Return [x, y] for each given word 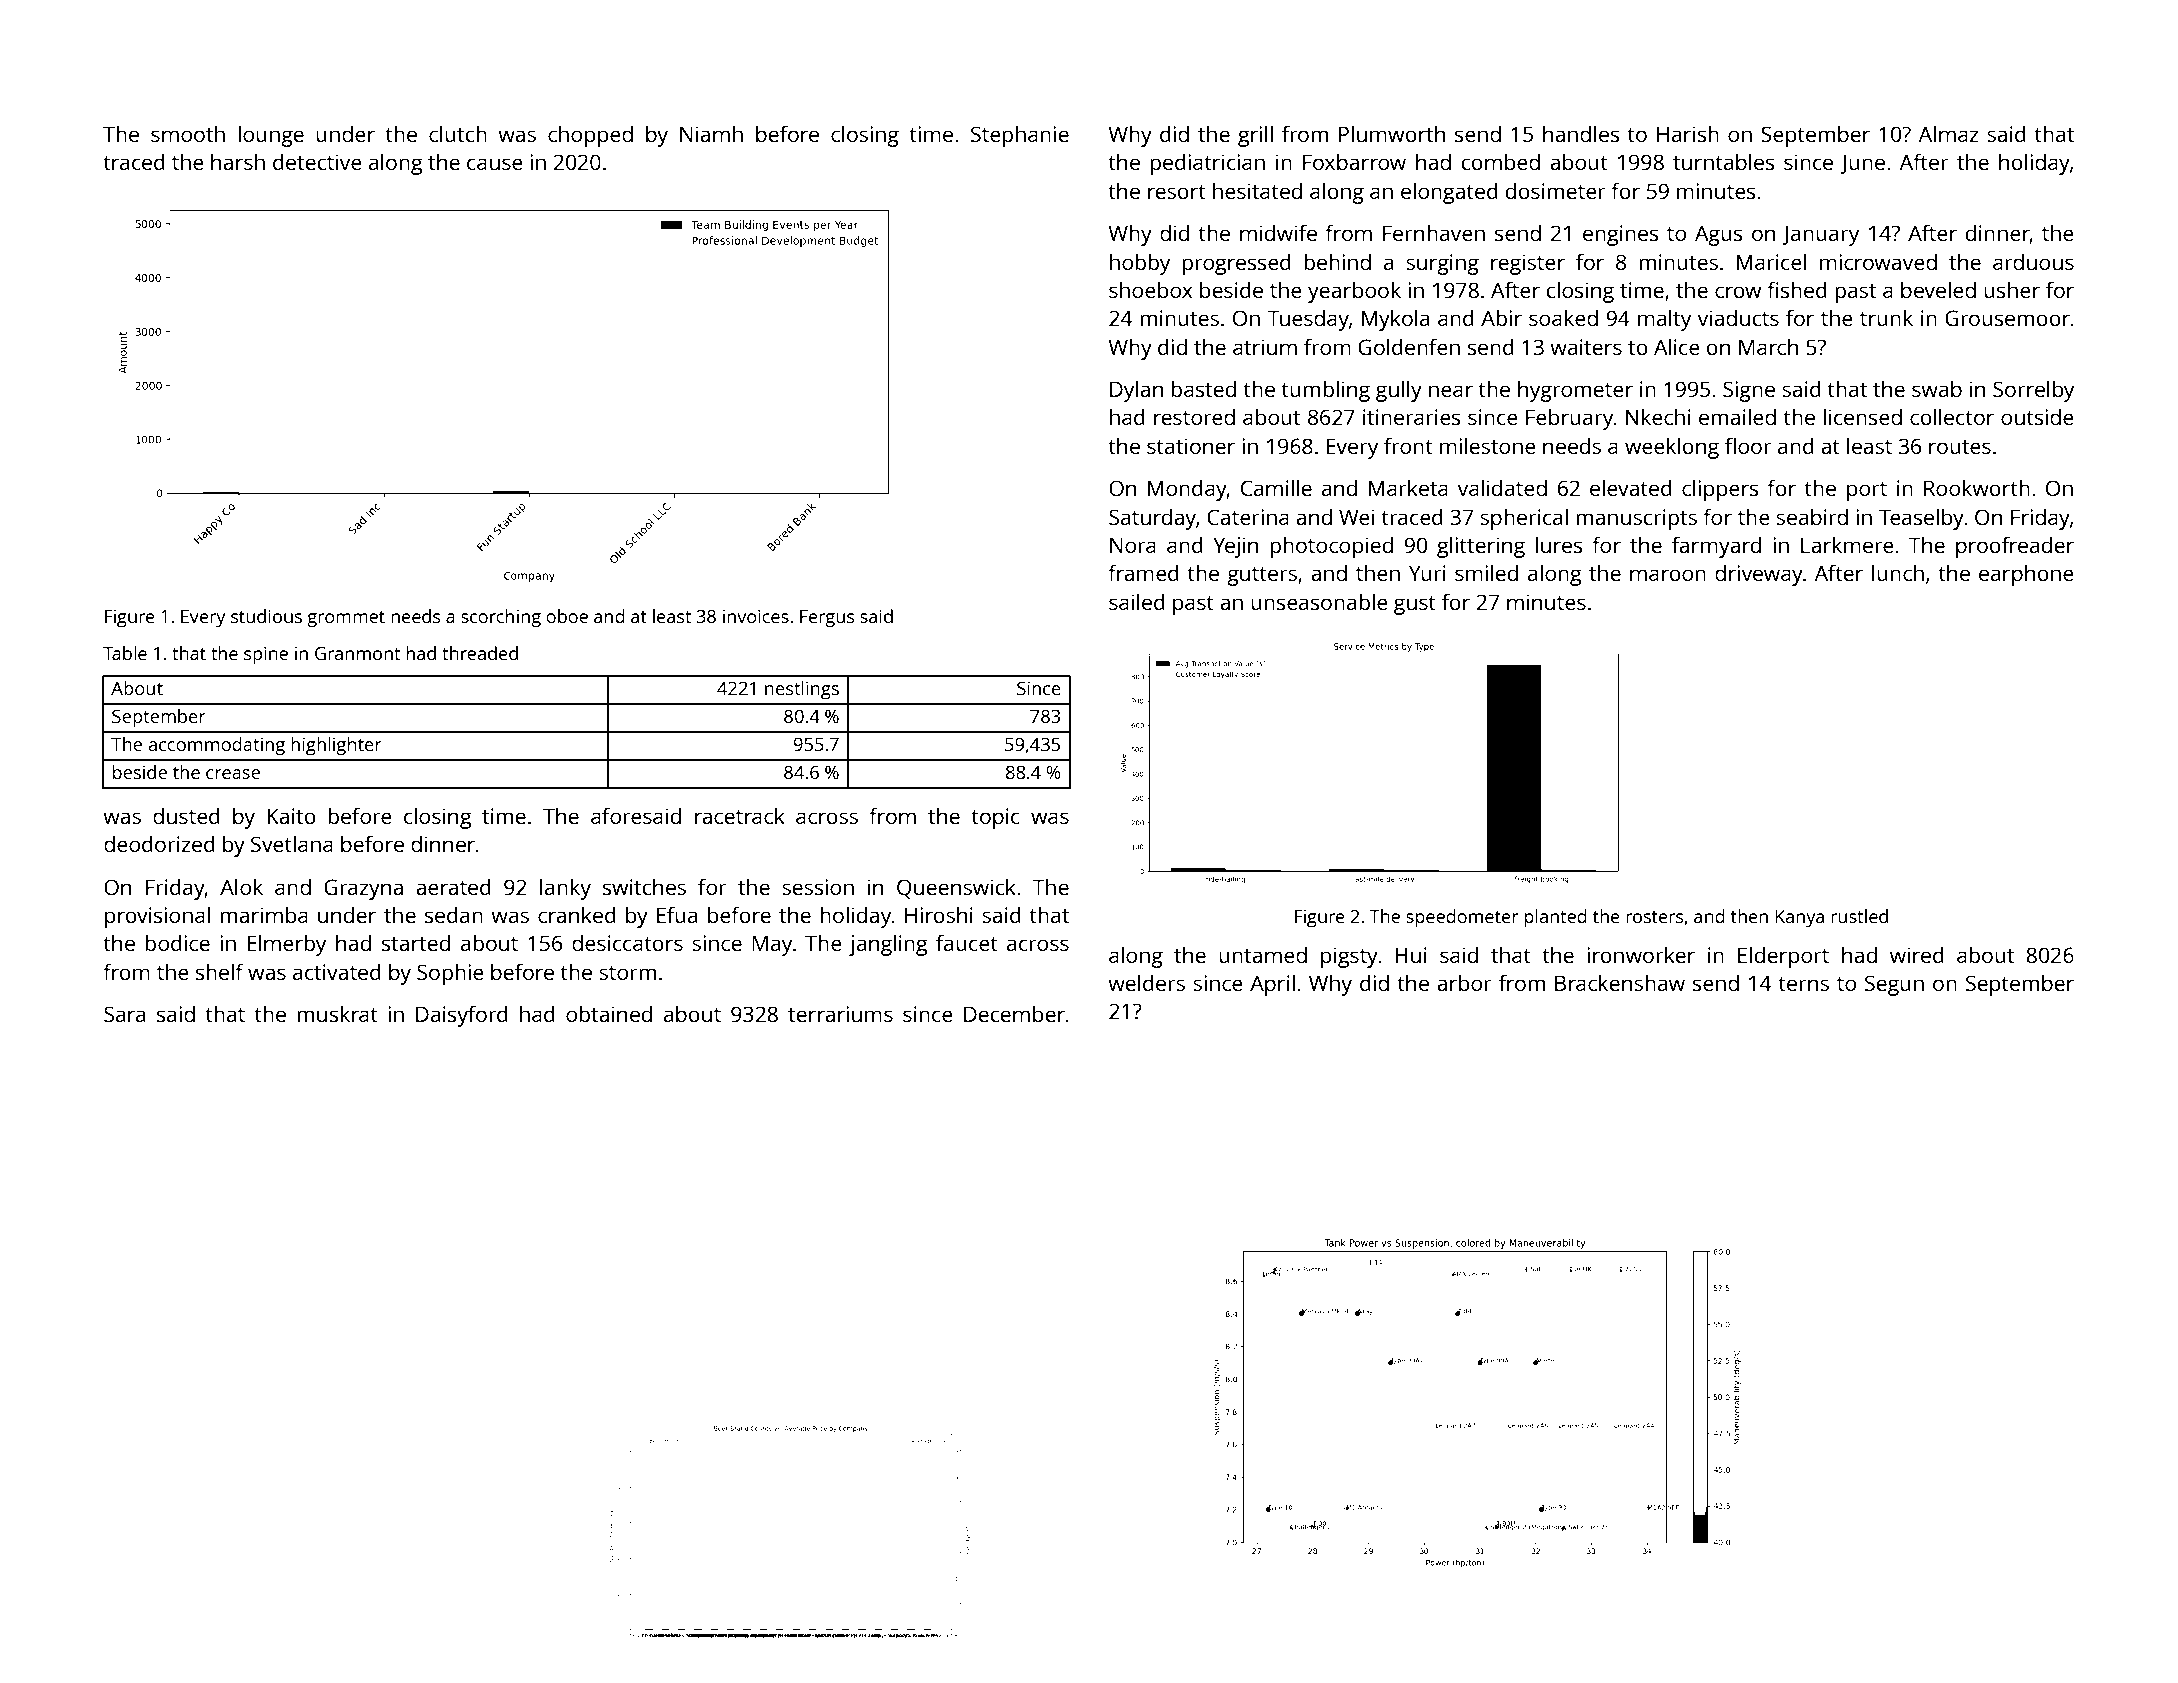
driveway [1759, 575]
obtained [609, 1013]
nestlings [802, 690]
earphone [2026, 575]
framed [1143, 572]
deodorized [159, 843]
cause [495, 164]
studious [266, 616]
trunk [1886, 317]
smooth [188, 133]
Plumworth [1392, 133]
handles [1581, 133]
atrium [1265, 347]
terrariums [840, 1014]
